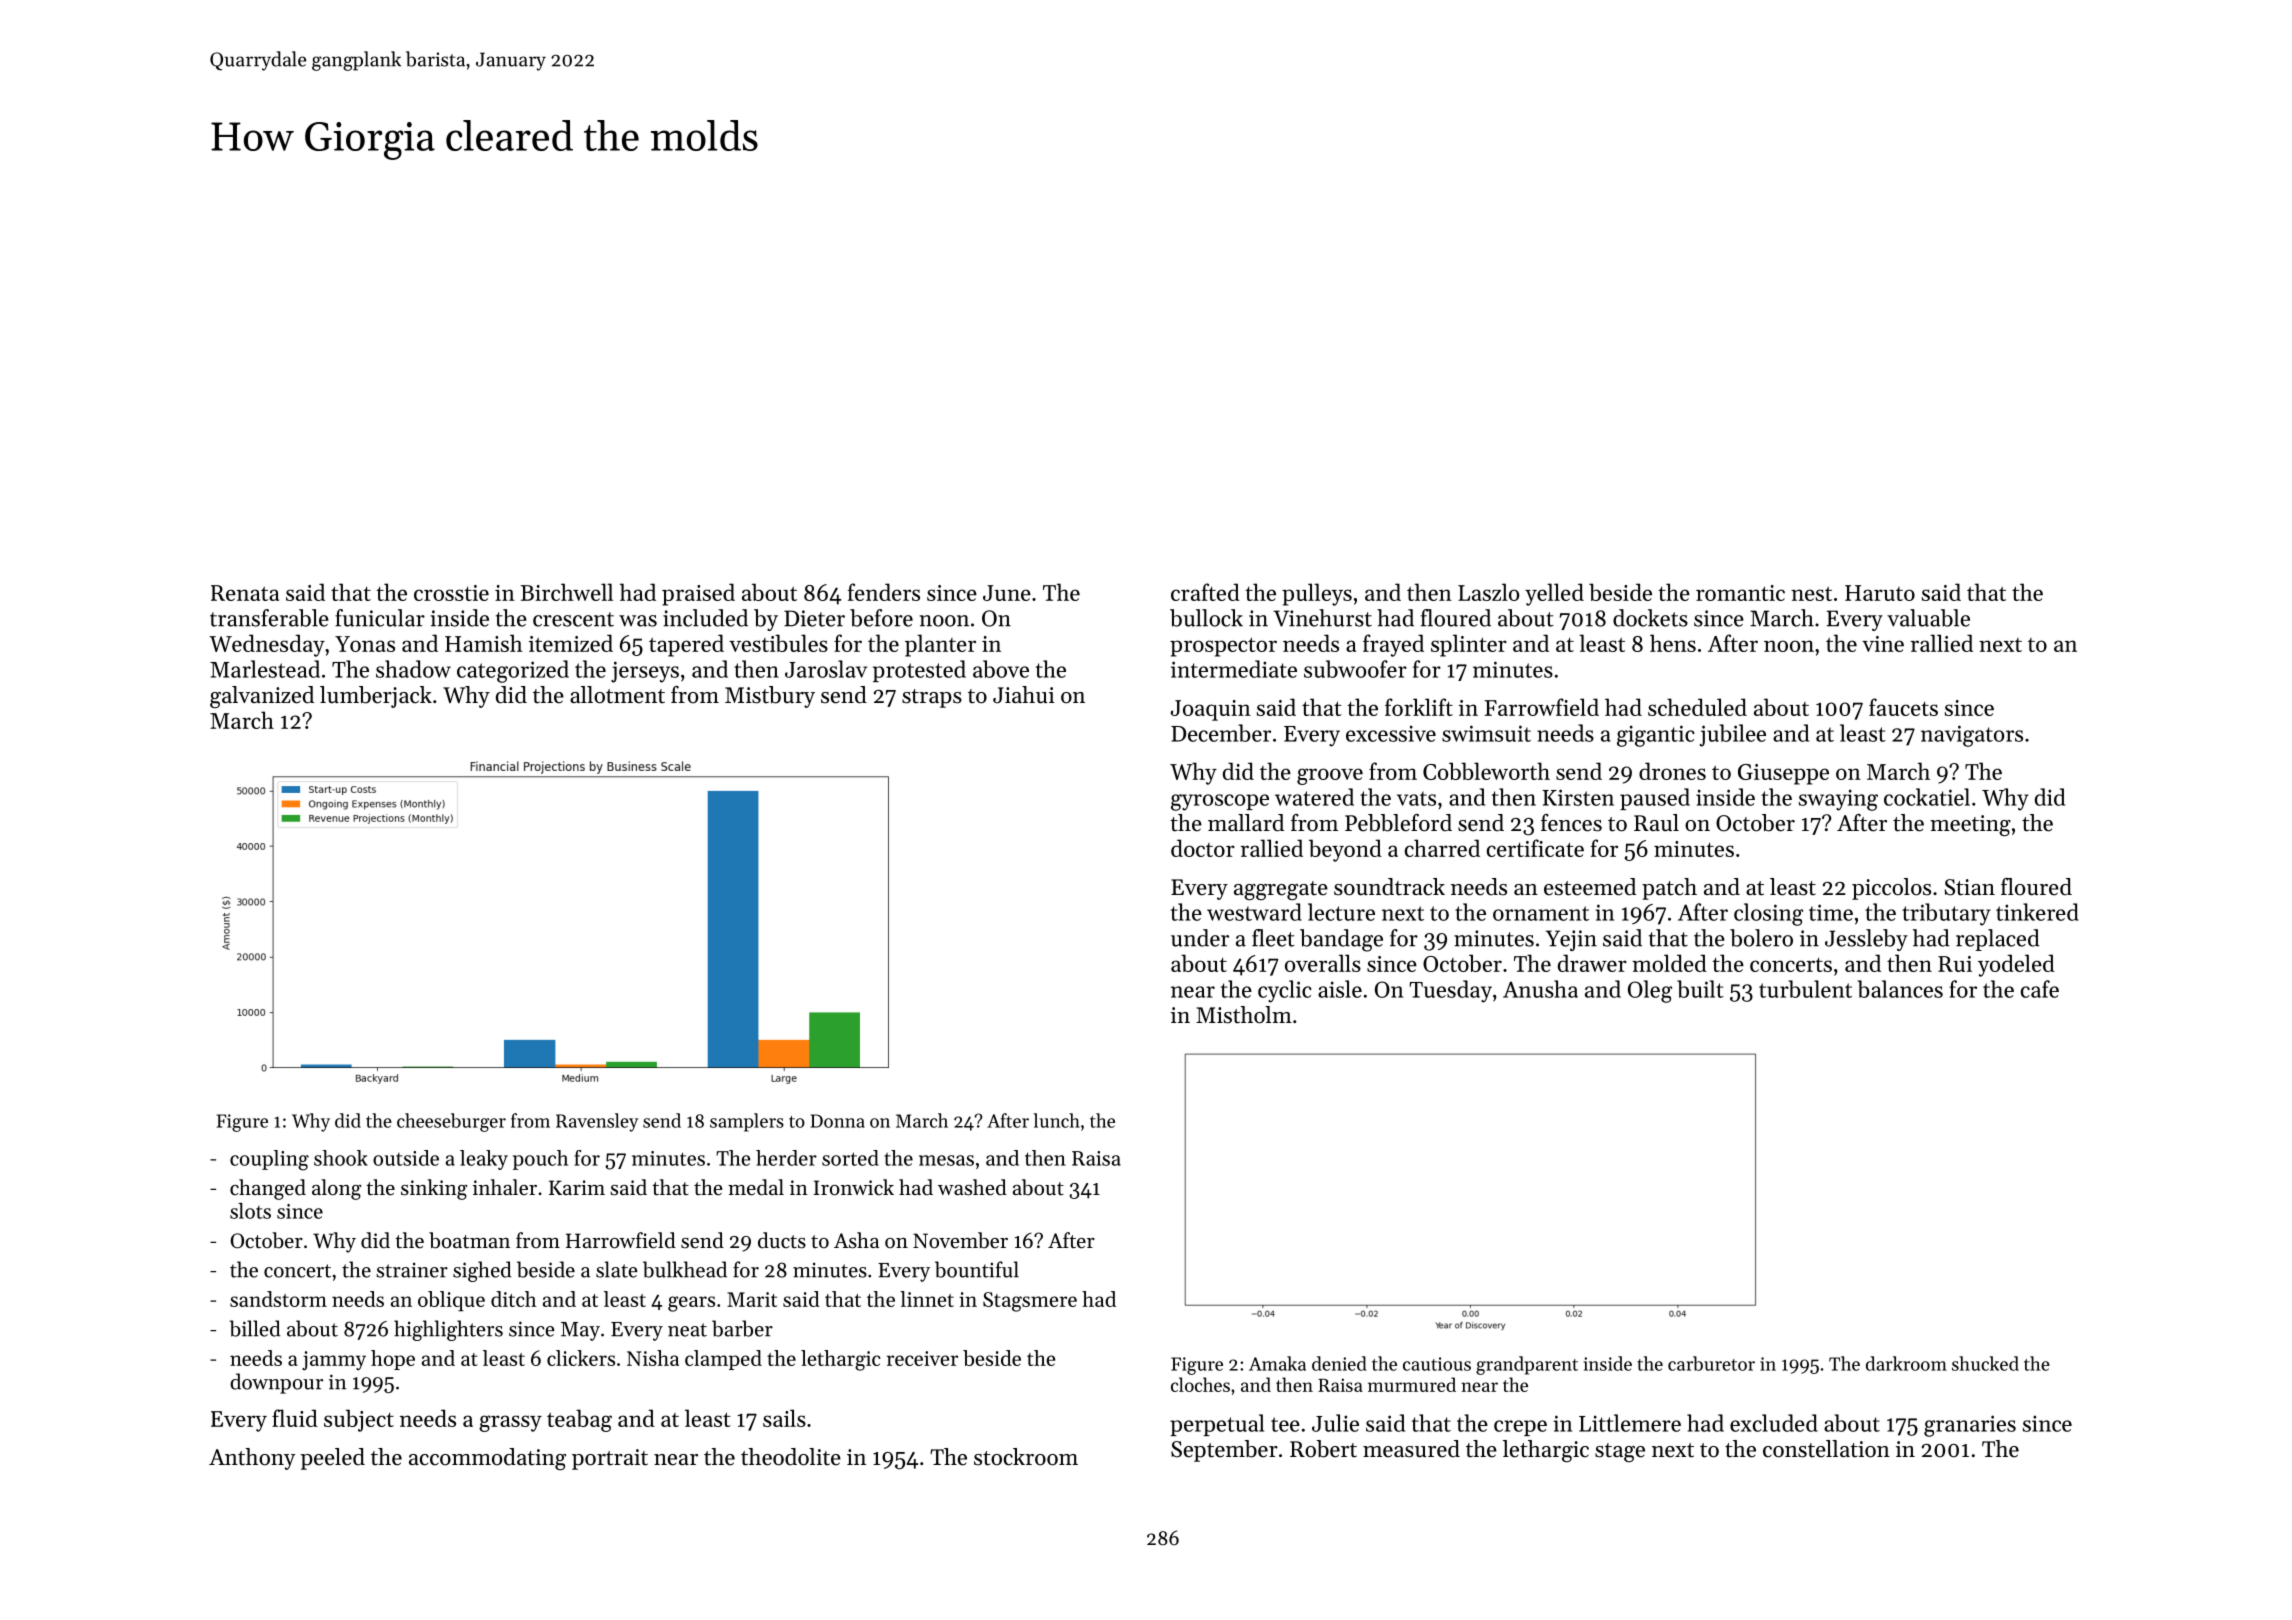 The height and width of the page is (1620, 2292). What do you see at coordinates (791, 1457) in the page?
I see `theodolite` at bounding box center [791, 1457].
